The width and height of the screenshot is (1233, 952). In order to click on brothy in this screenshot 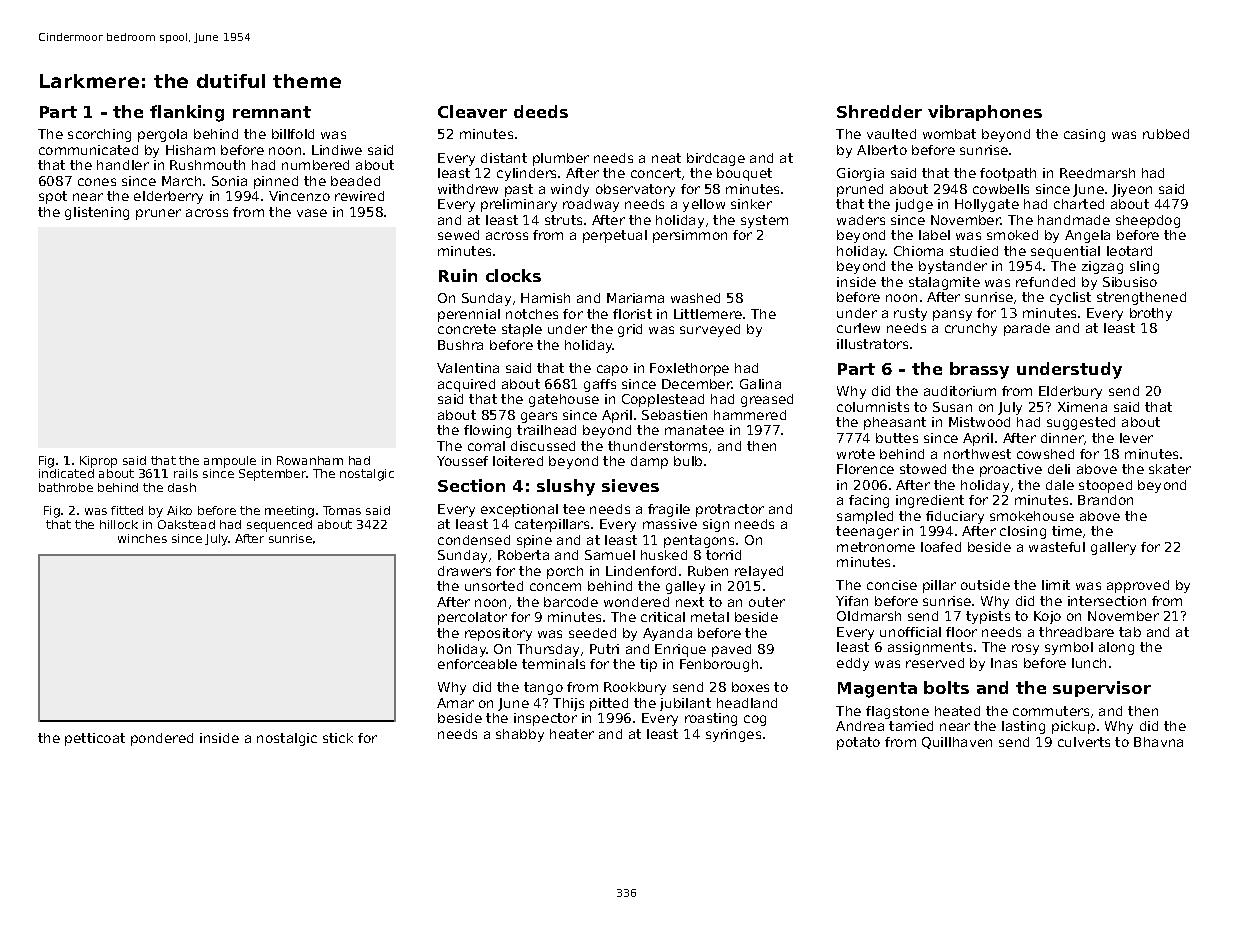, I will do `click(1151, 314)`.
